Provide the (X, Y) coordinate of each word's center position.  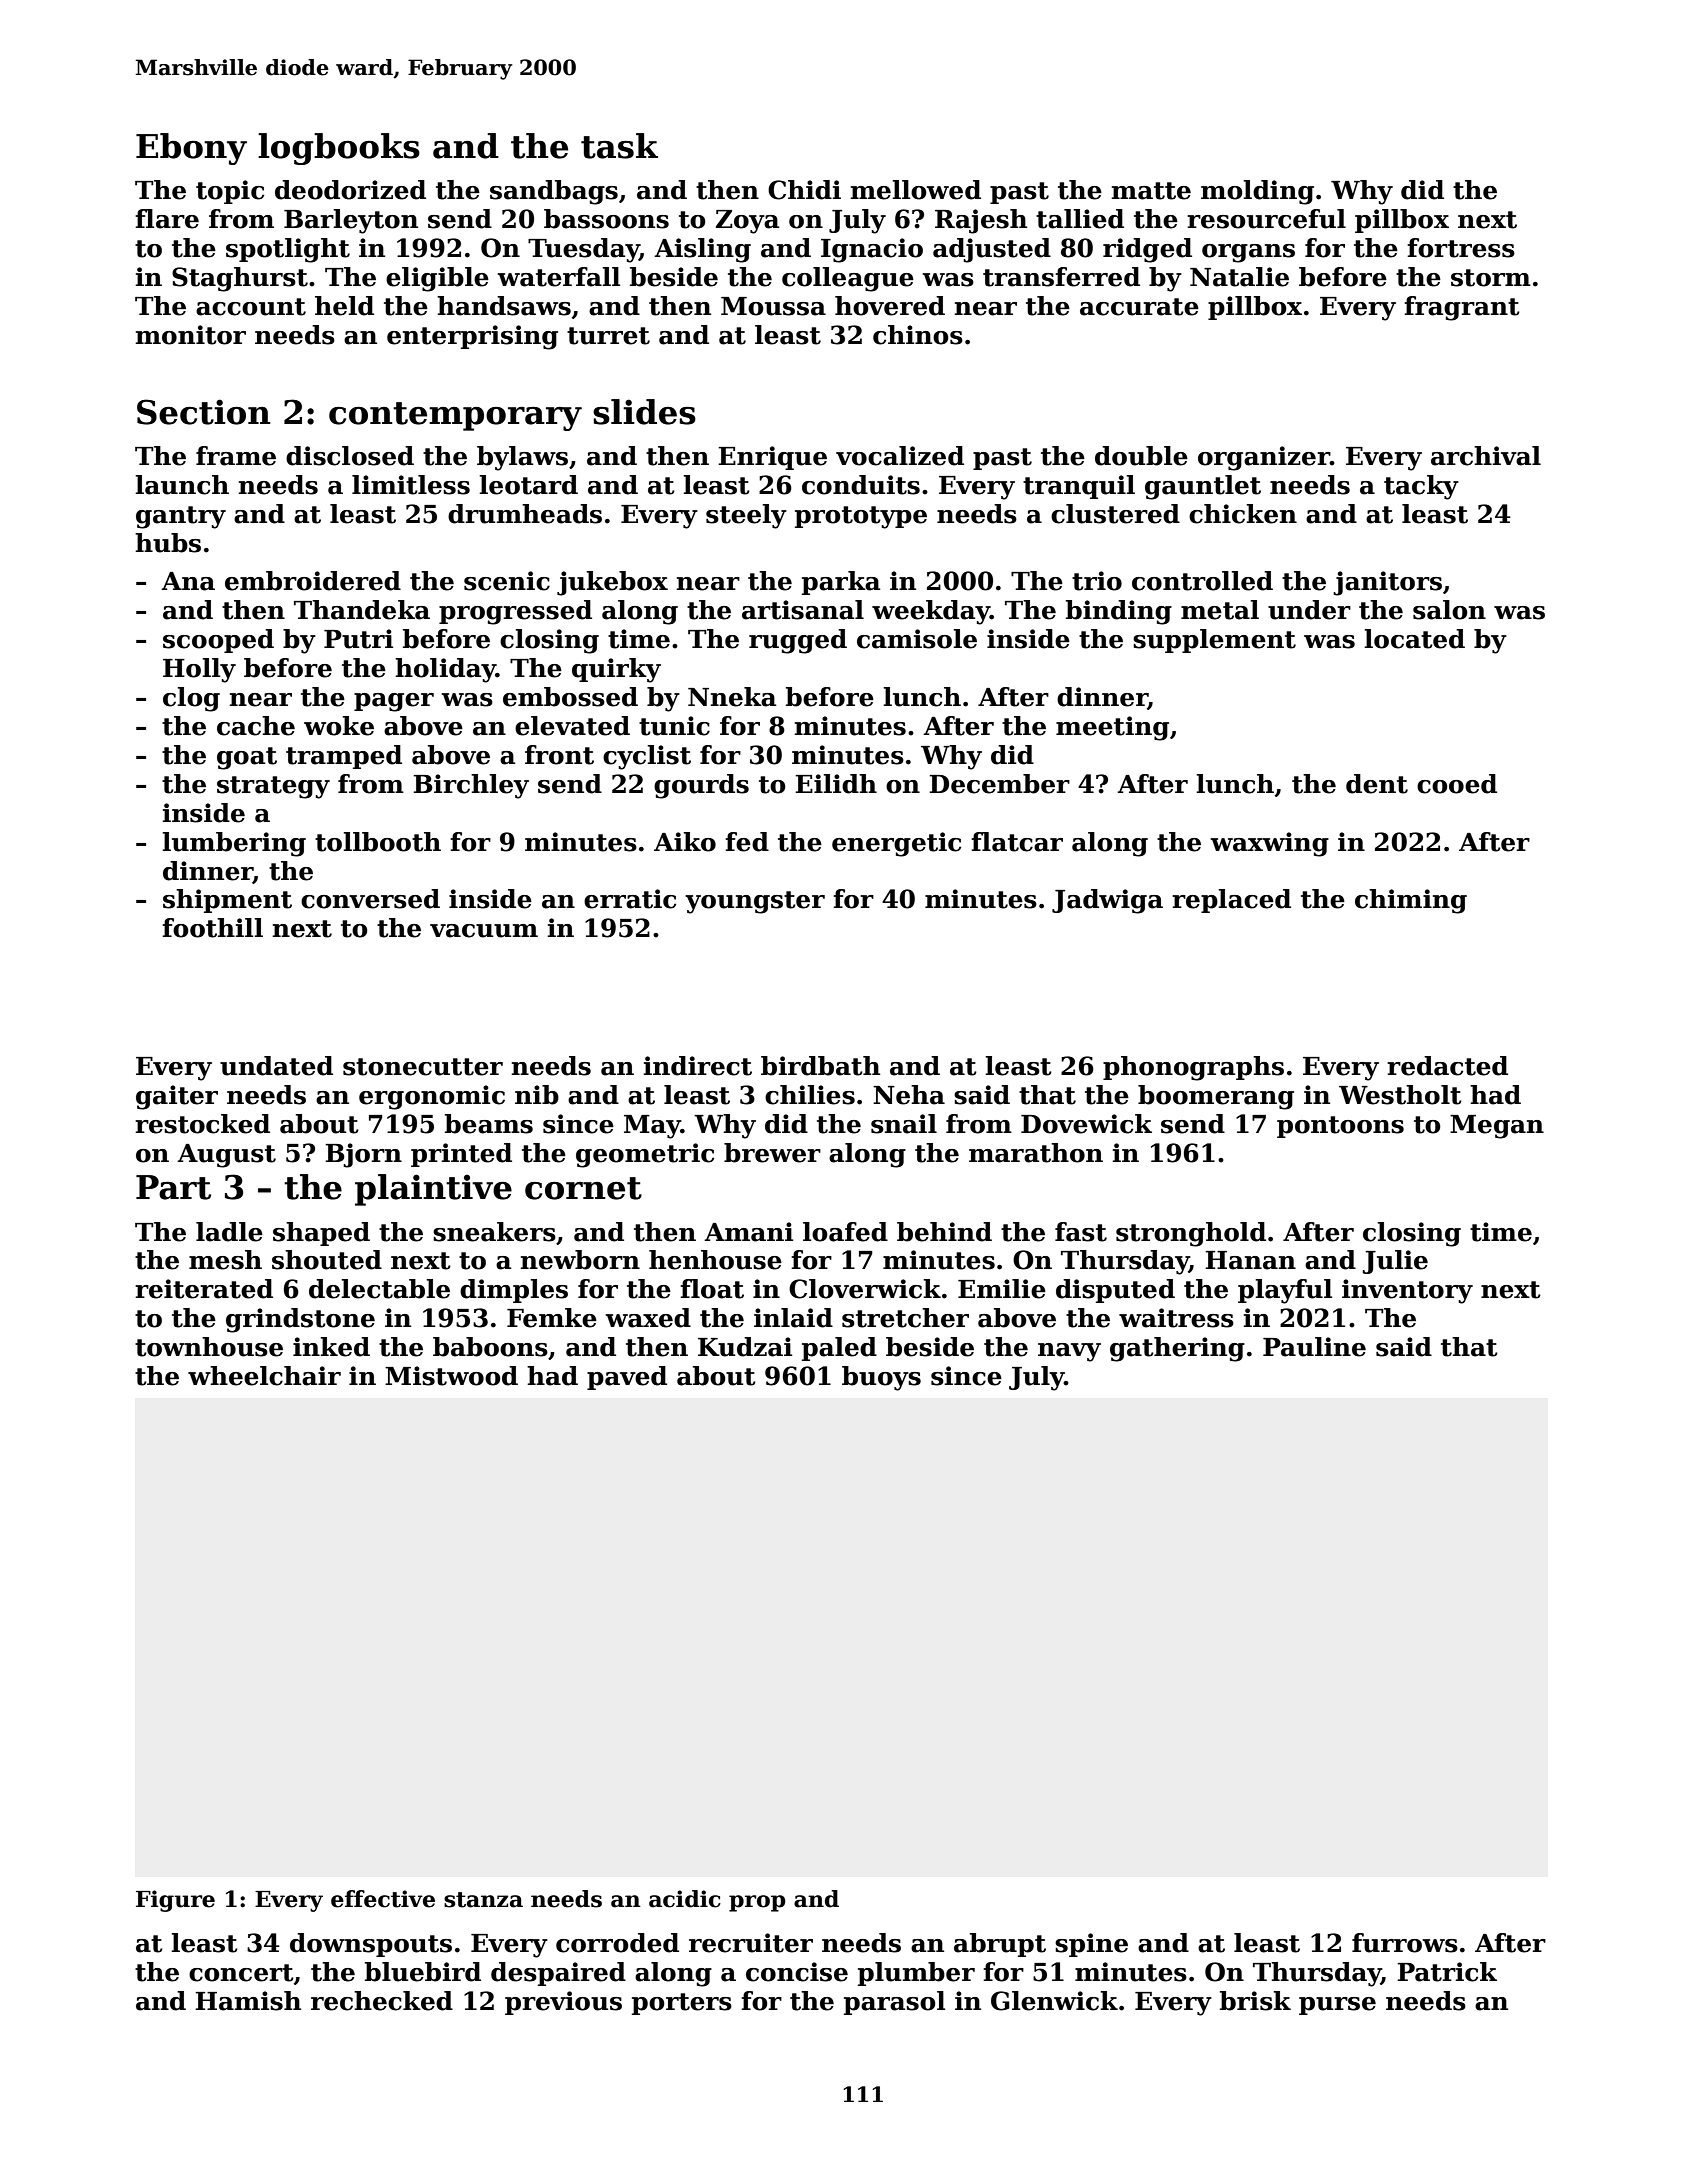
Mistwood (451, 1376)
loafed (845, 1232)
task (619, 146)
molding (1257, 192)
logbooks (339, 149)
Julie (1395, 1262)
